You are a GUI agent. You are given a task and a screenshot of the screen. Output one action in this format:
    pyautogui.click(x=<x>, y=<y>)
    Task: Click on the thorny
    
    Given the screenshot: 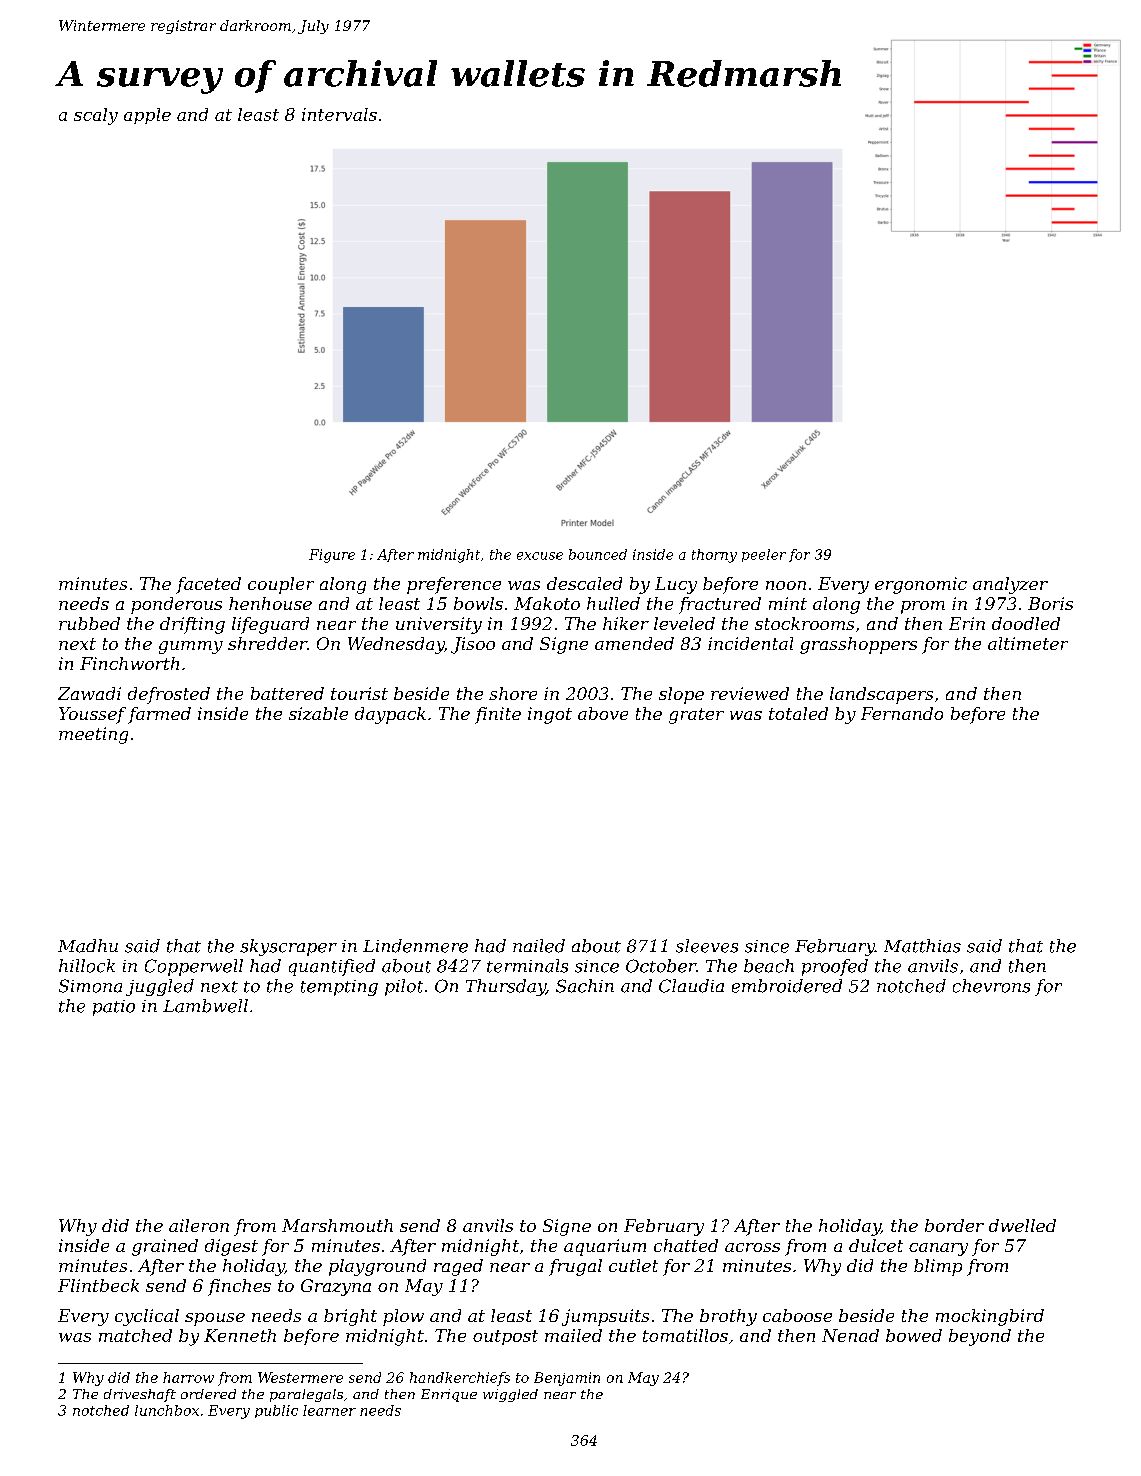 What is the action you would take?
    pyautogui.click(x=714, y=556)
